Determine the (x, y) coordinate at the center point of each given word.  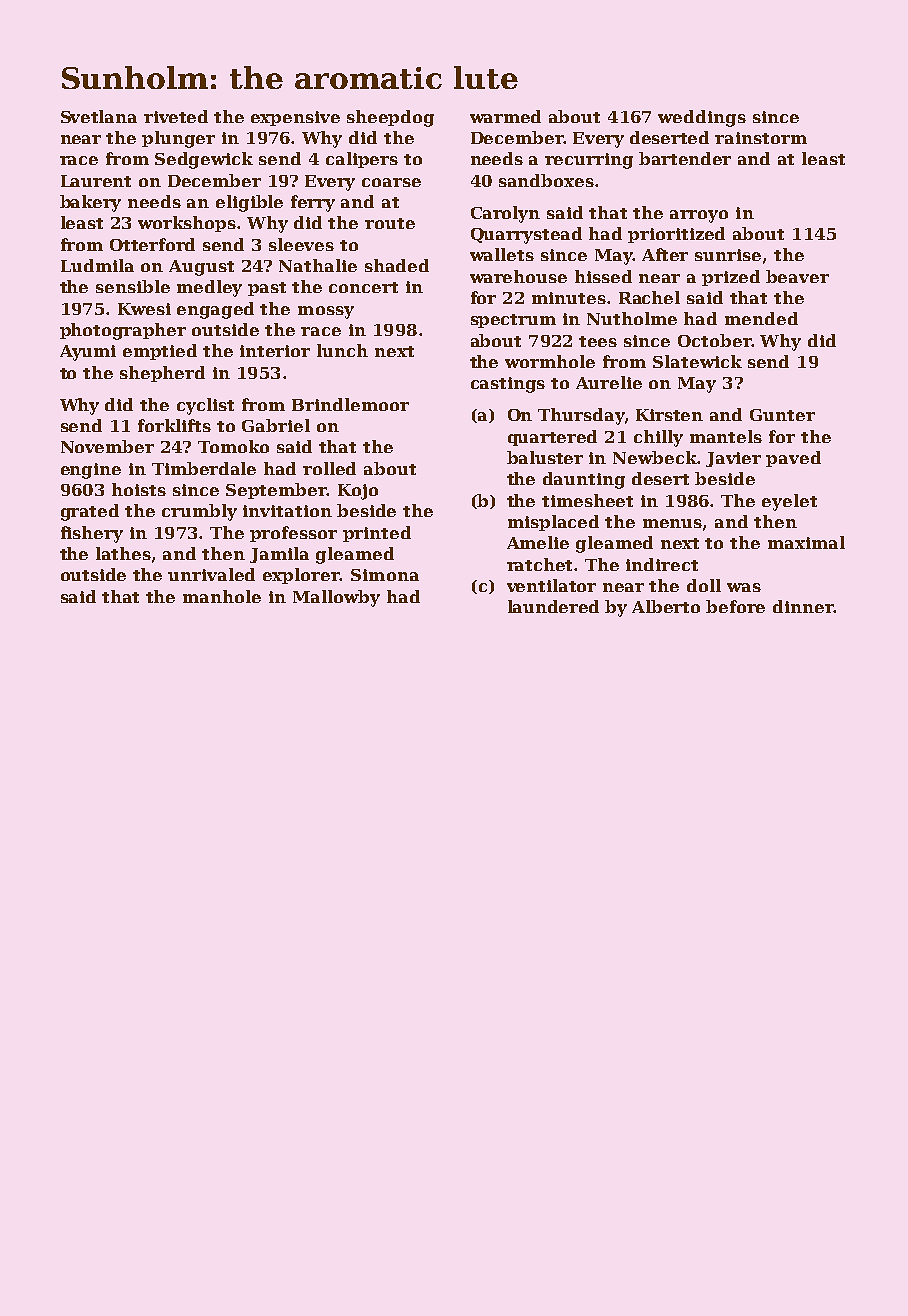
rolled (329, 468)
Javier (733, 459)
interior (275, 351)
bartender (685, 158)
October (714, 340)
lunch (342, 350)
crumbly (199, 512)
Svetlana (99, 116)
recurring (589, 161)
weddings (702, 118)
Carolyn (505, 214)
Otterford (152, 244)
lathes (123, 553)
